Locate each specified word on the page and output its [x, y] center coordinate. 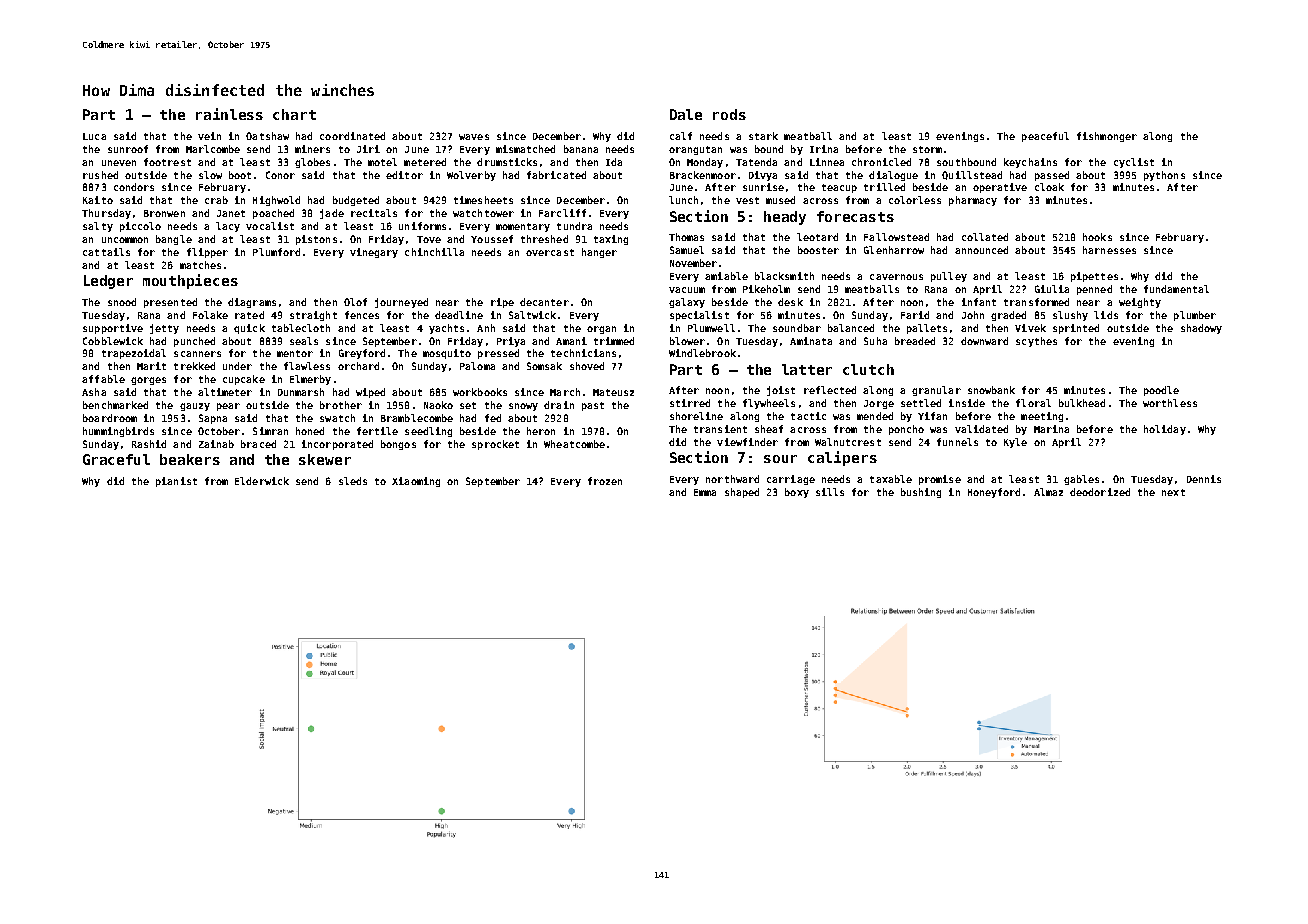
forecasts [855, 216]
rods [729, 114]
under [237, 366]
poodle [1161, 391]
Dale [686, 114]
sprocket [495, 445]
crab [216, 200]
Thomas [686, 237]
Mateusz [613, 392]
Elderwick [262, 481]
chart [294, 114]
